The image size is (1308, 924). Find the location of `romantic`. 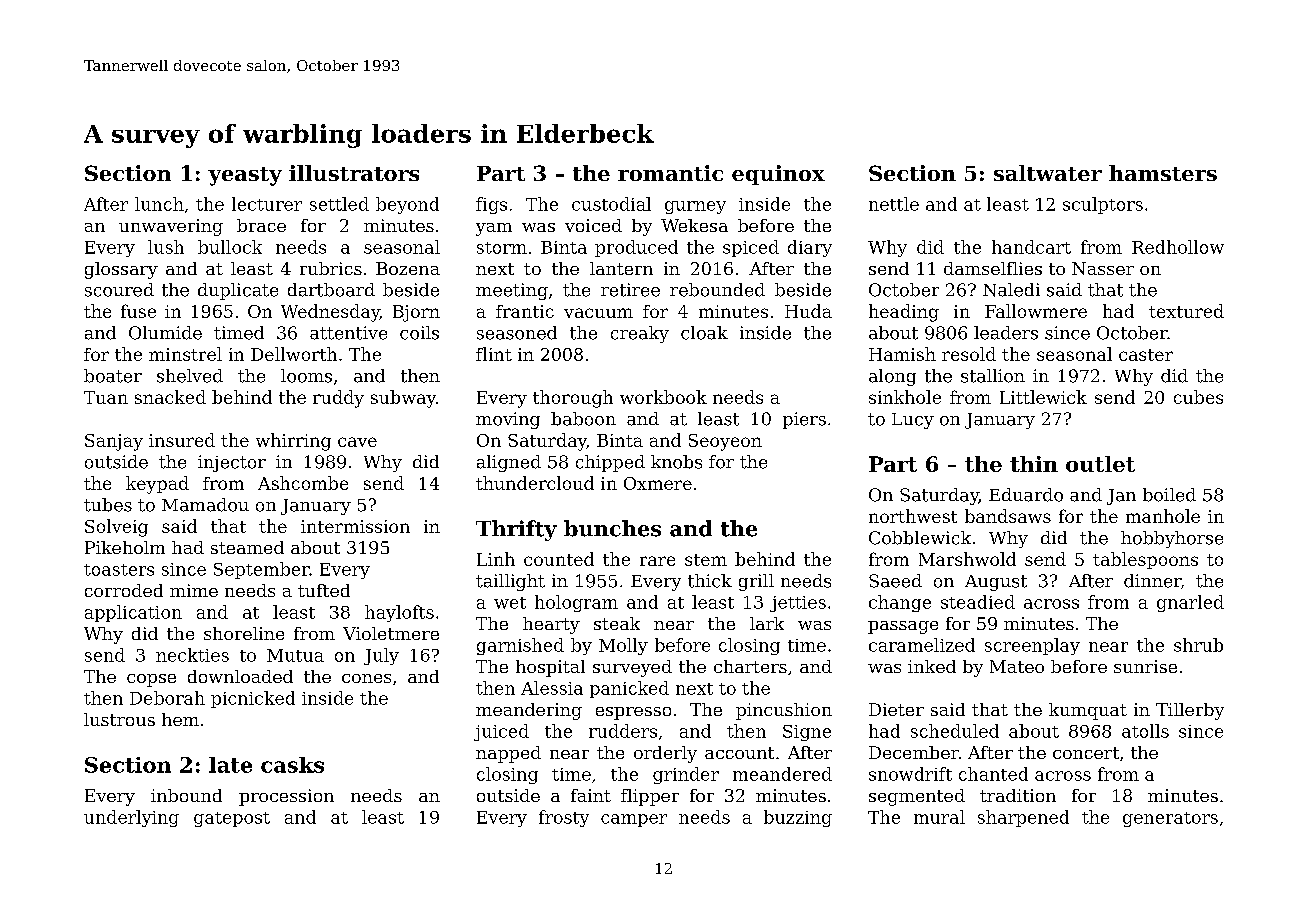

romantic is located at coordinates (670, 173).
